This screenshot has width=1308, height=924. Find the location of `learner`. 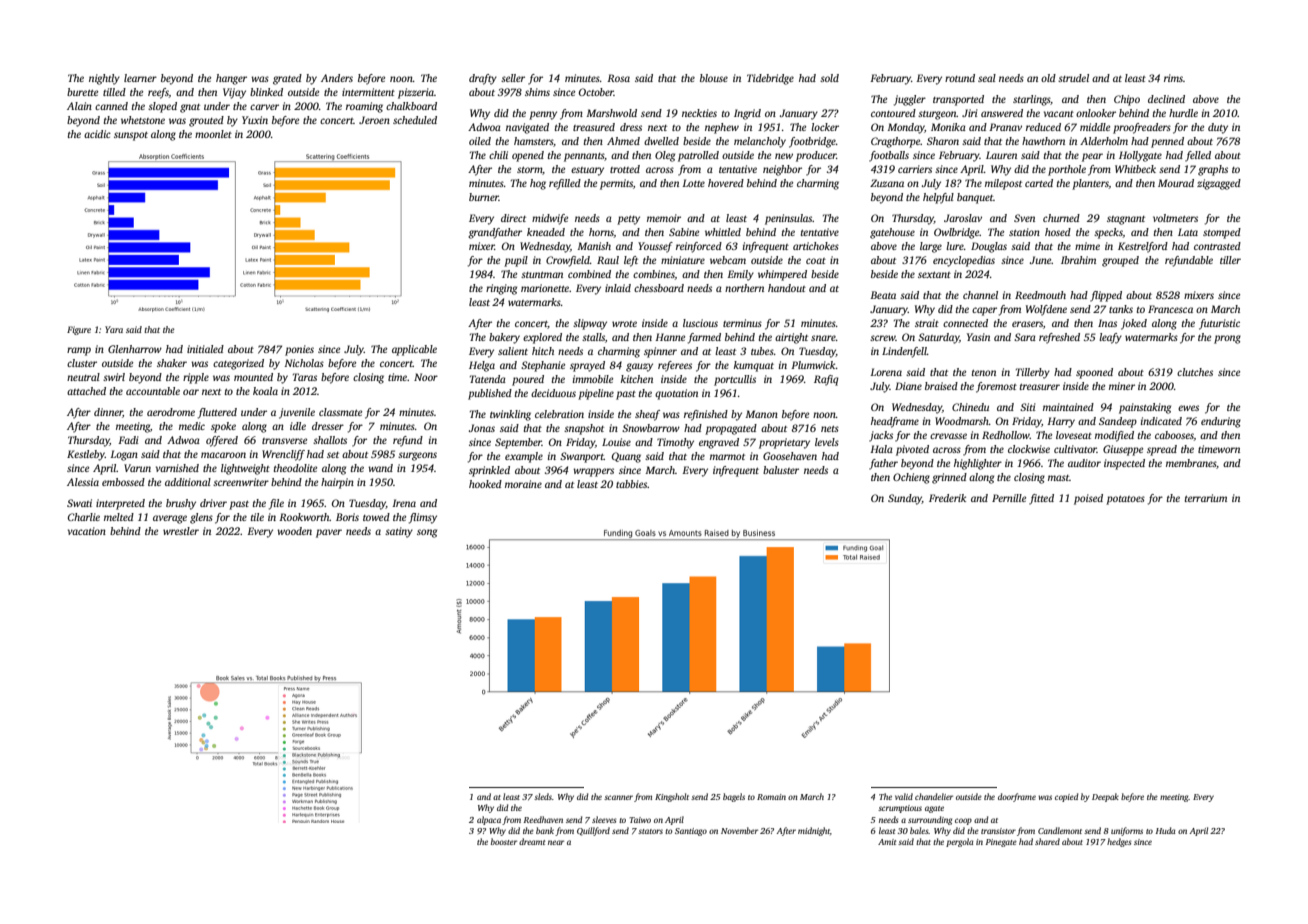

learner is located at coordinates (140, 78).
